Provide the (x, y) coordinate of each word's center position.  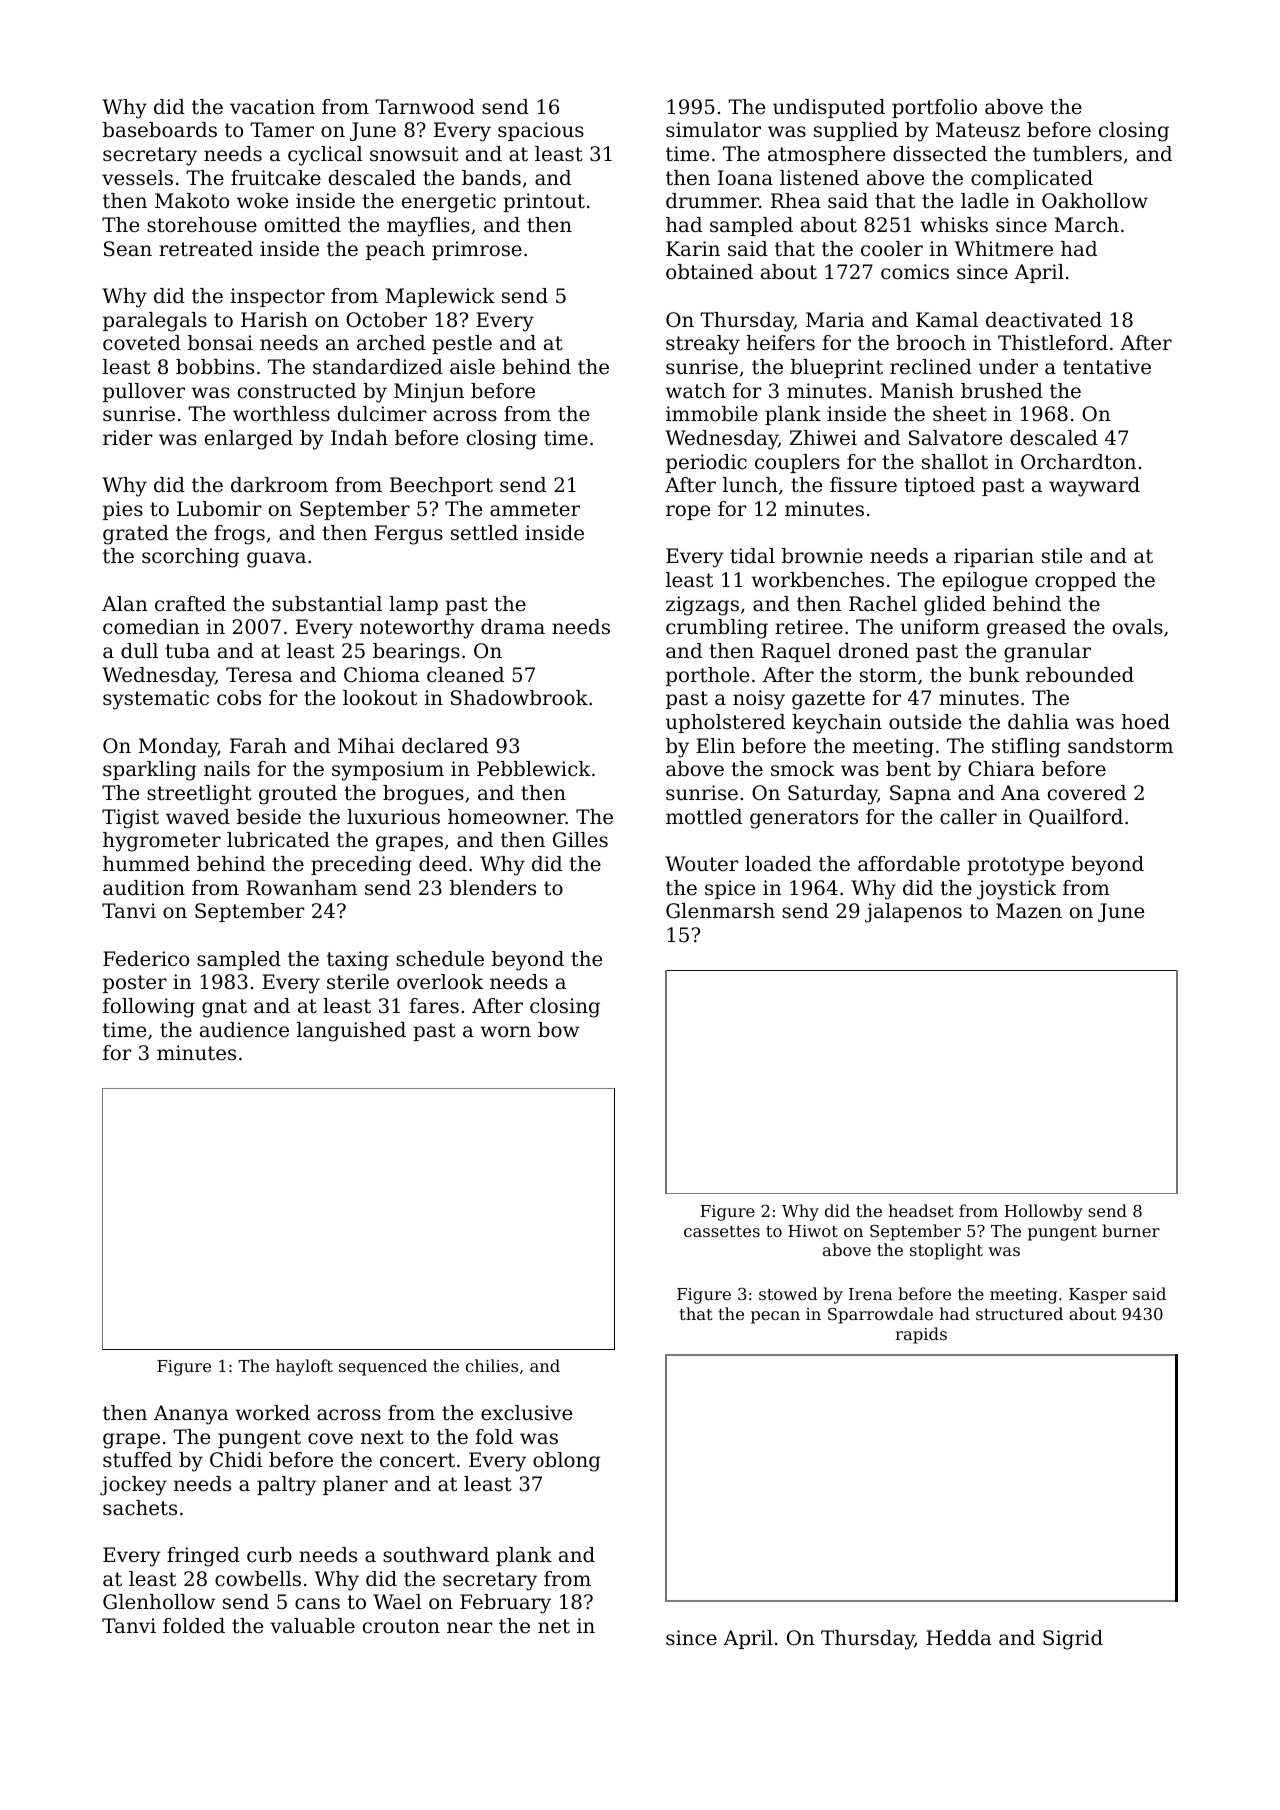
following (149, 1008)
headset (921, 1210)
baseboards (160, 130)
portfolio (934, 108)
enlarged (249, 440)
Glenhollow (159, 1602)
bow (558, 1030)
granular (1047, 653)
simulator (713, 130)
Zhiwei (823, 437)
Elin (715, 745)
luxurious (393, 817)
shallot (955, 462)
